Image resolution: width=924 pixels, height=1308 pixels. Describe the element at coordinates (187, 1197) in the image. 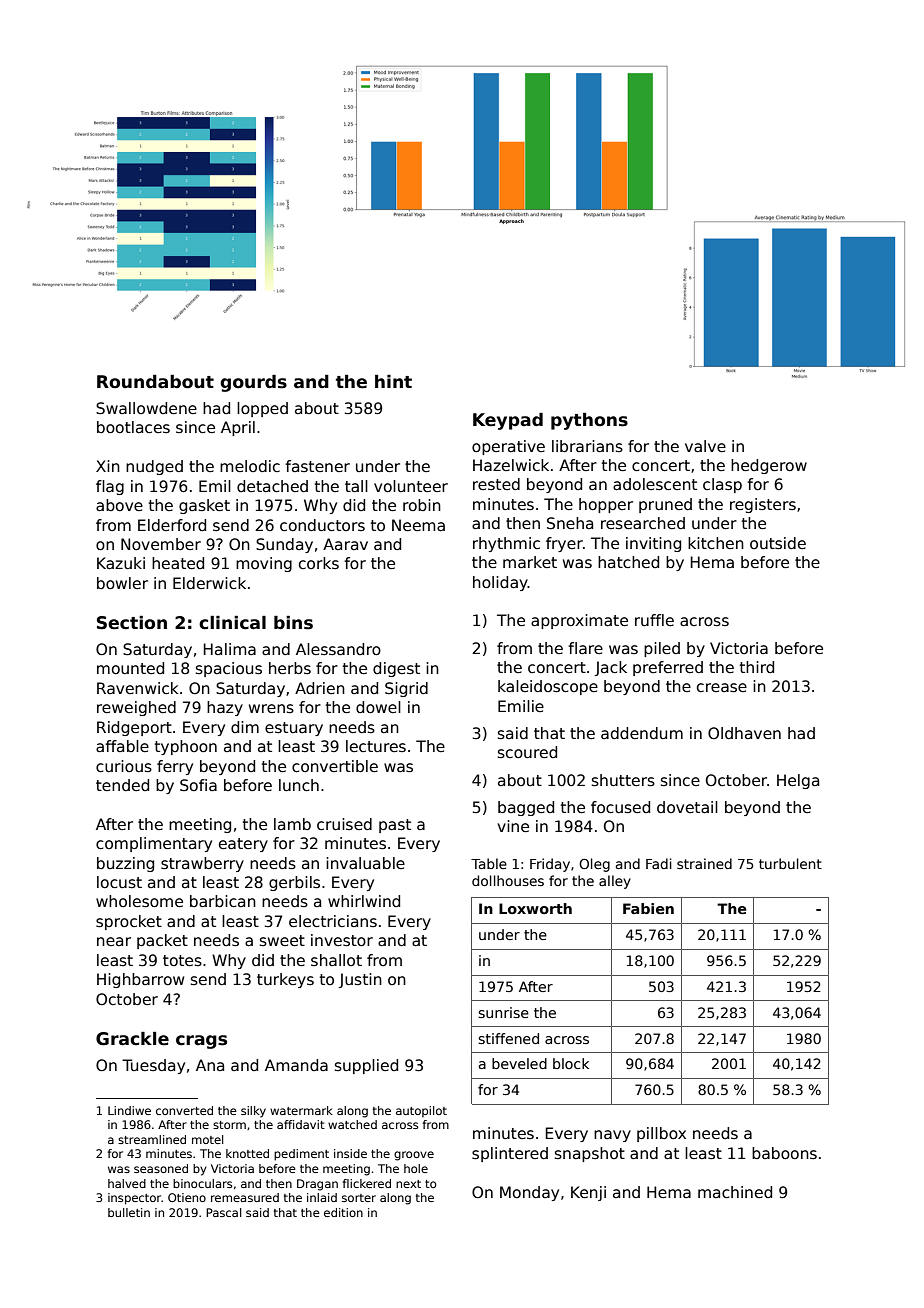

I see `Otieno` at that location.
